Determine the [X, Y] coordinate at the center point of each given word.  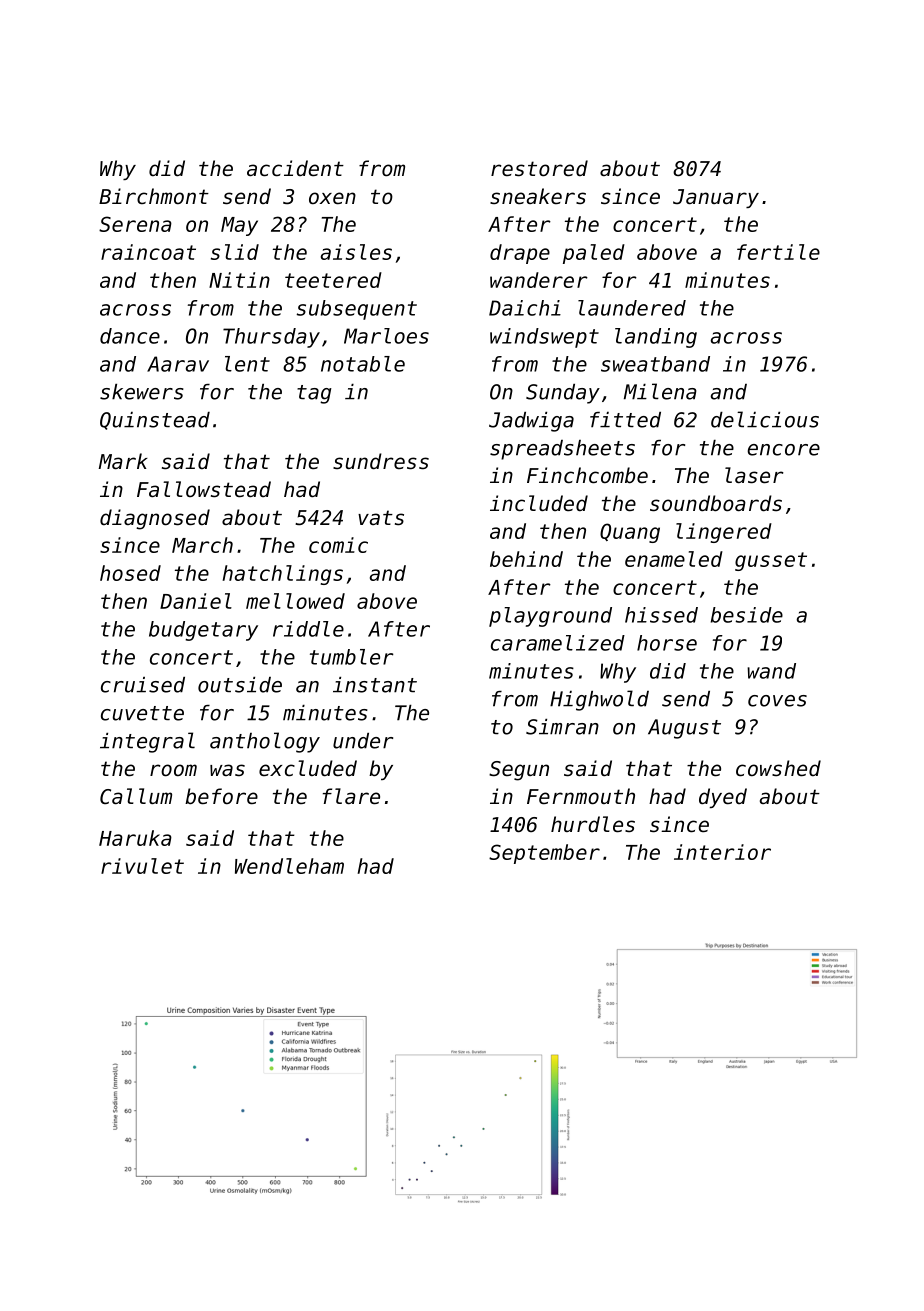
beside [747, 615]
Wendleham [289, 866]
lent [247, 364]
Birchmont [154, 196]
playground [550, 617]
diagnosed [155, 519]
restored [539, 168]
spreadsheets [562, 450]
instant [375, 685]
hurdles [593, 824]
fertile [778, 252]
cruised [143, 685]
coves [777, 701]
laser [754, 475]
